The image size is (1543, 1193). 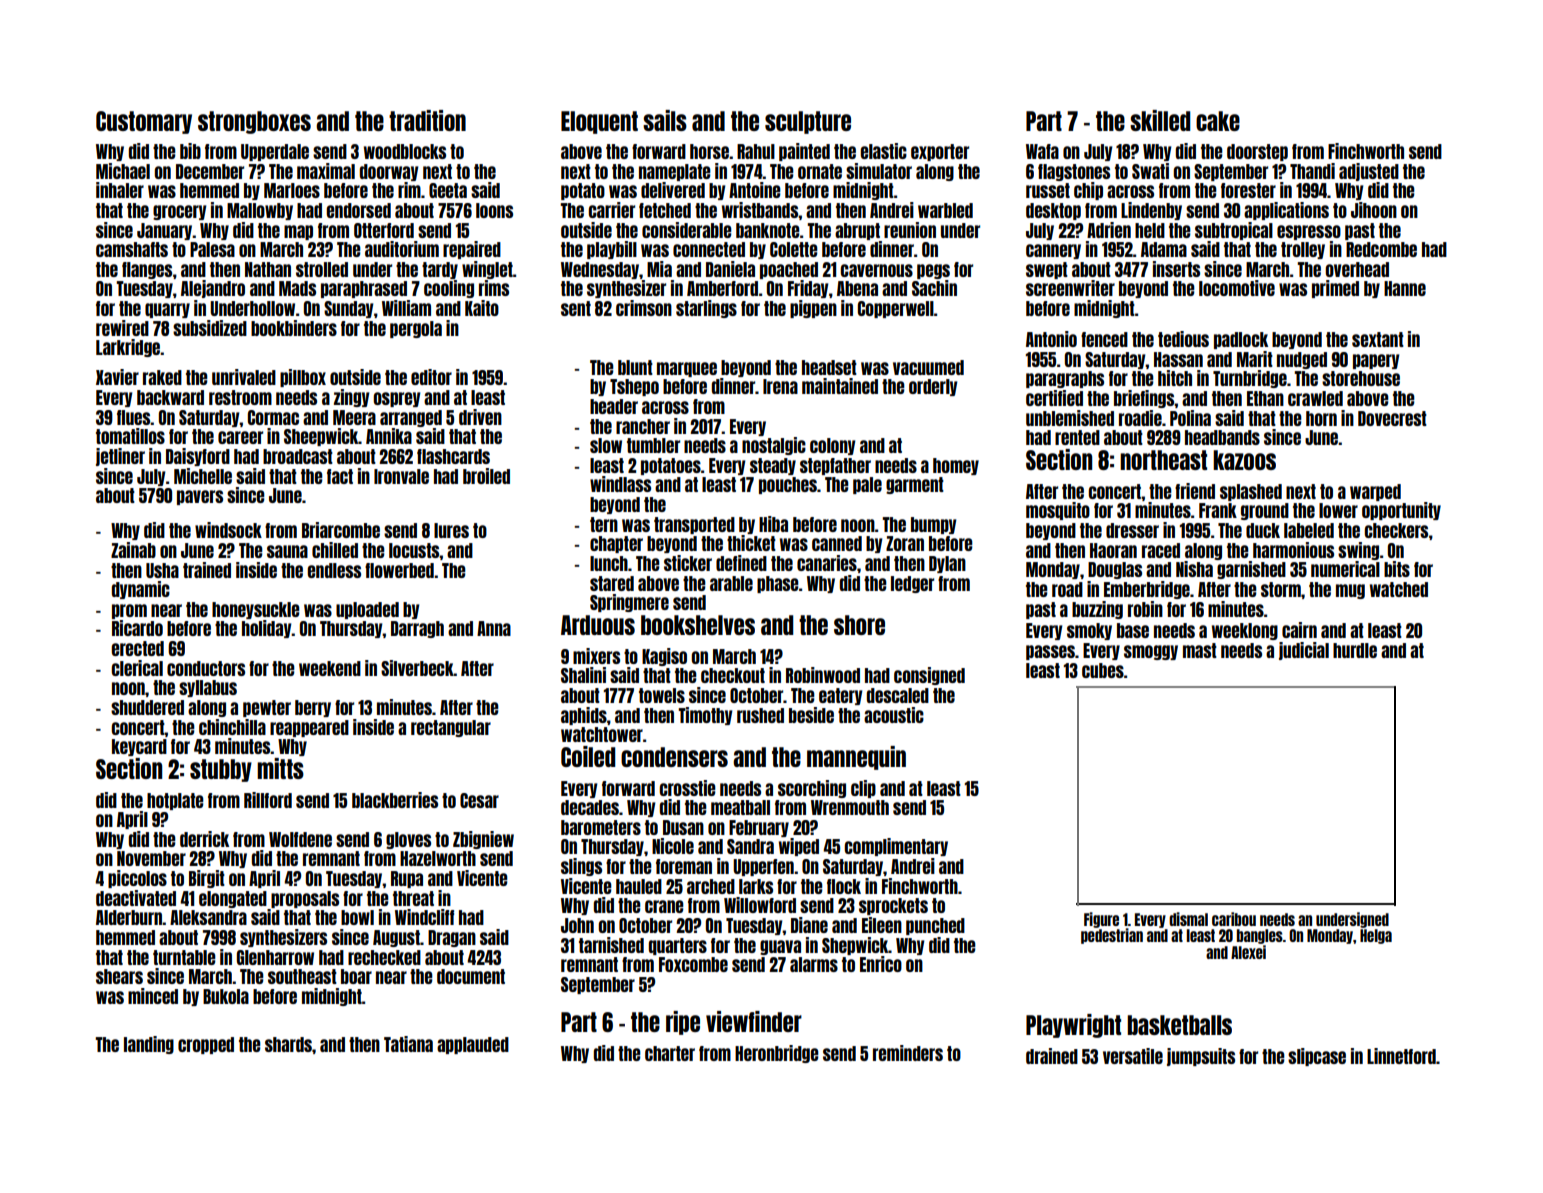 I want to click on exporter, so click(x=940, y=152).
